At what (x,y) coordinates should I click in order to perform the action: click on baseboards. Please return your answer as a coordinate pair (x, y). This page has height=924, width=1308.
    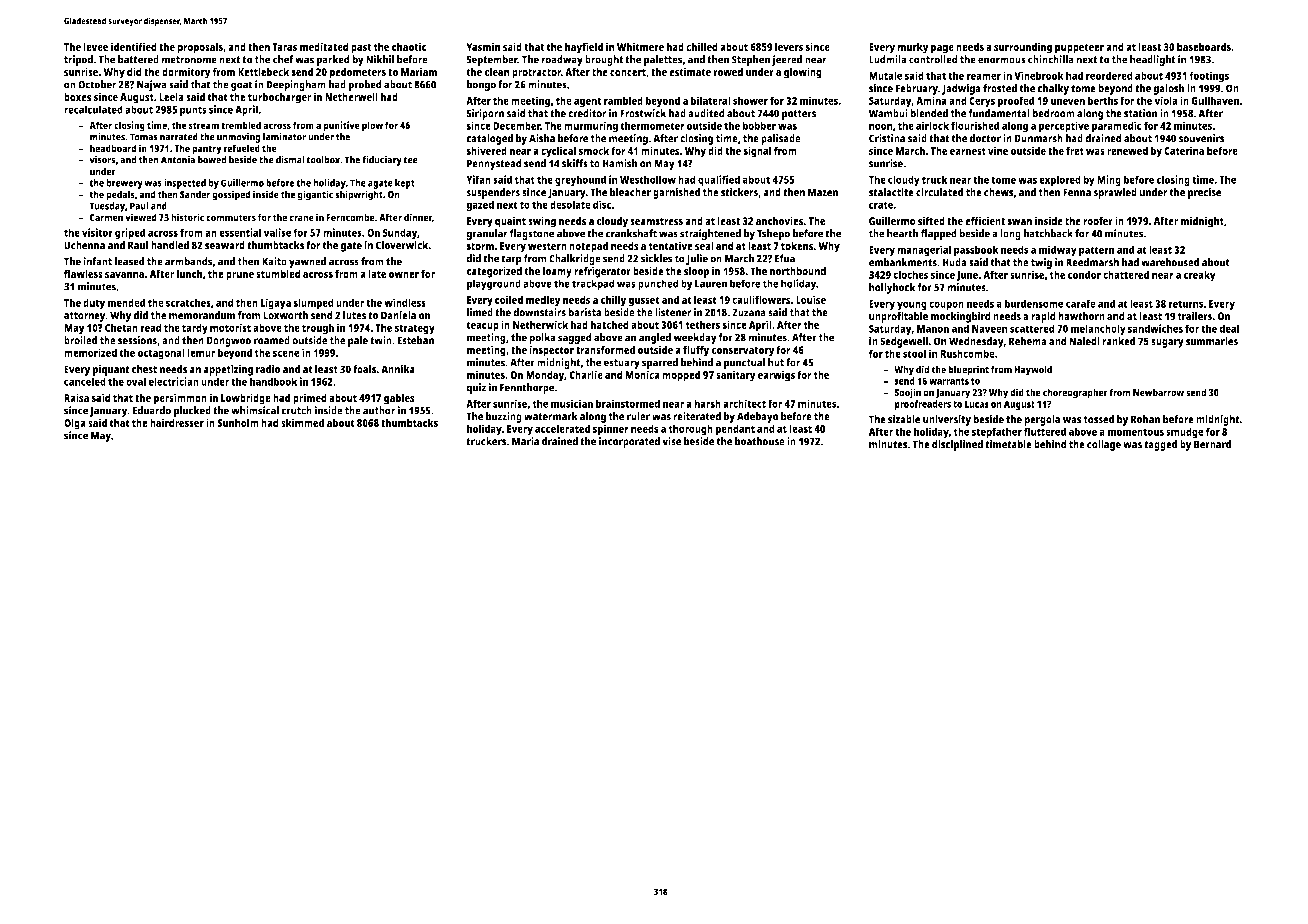
    Looking at the image, I should click on (1204, 46).
